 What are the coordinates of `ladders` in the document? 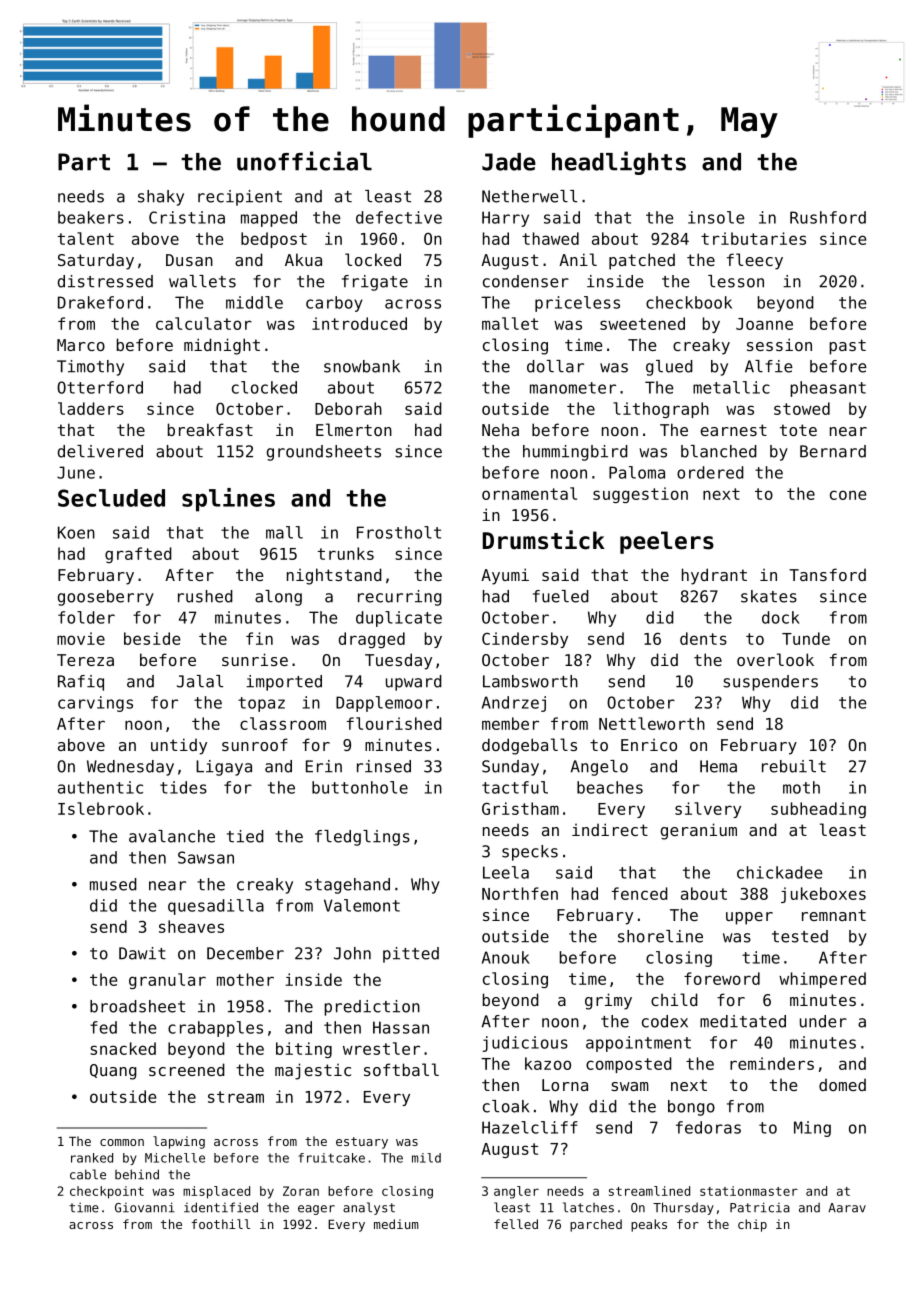 It's located at (91, 408).
